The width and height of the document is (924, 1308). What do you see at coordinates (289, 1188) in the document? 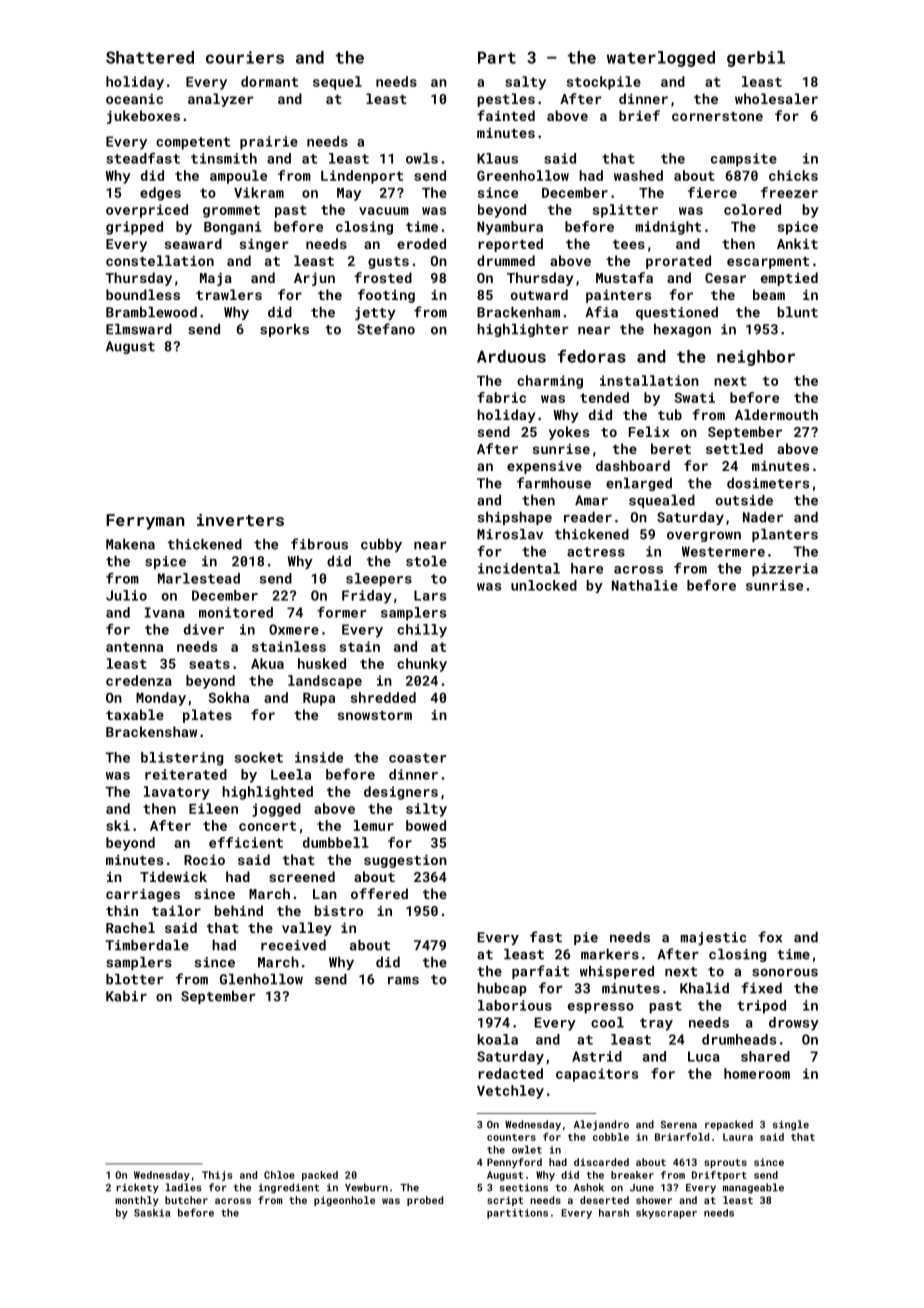
I see `ingredient` at bounding box center [289, 1188].
